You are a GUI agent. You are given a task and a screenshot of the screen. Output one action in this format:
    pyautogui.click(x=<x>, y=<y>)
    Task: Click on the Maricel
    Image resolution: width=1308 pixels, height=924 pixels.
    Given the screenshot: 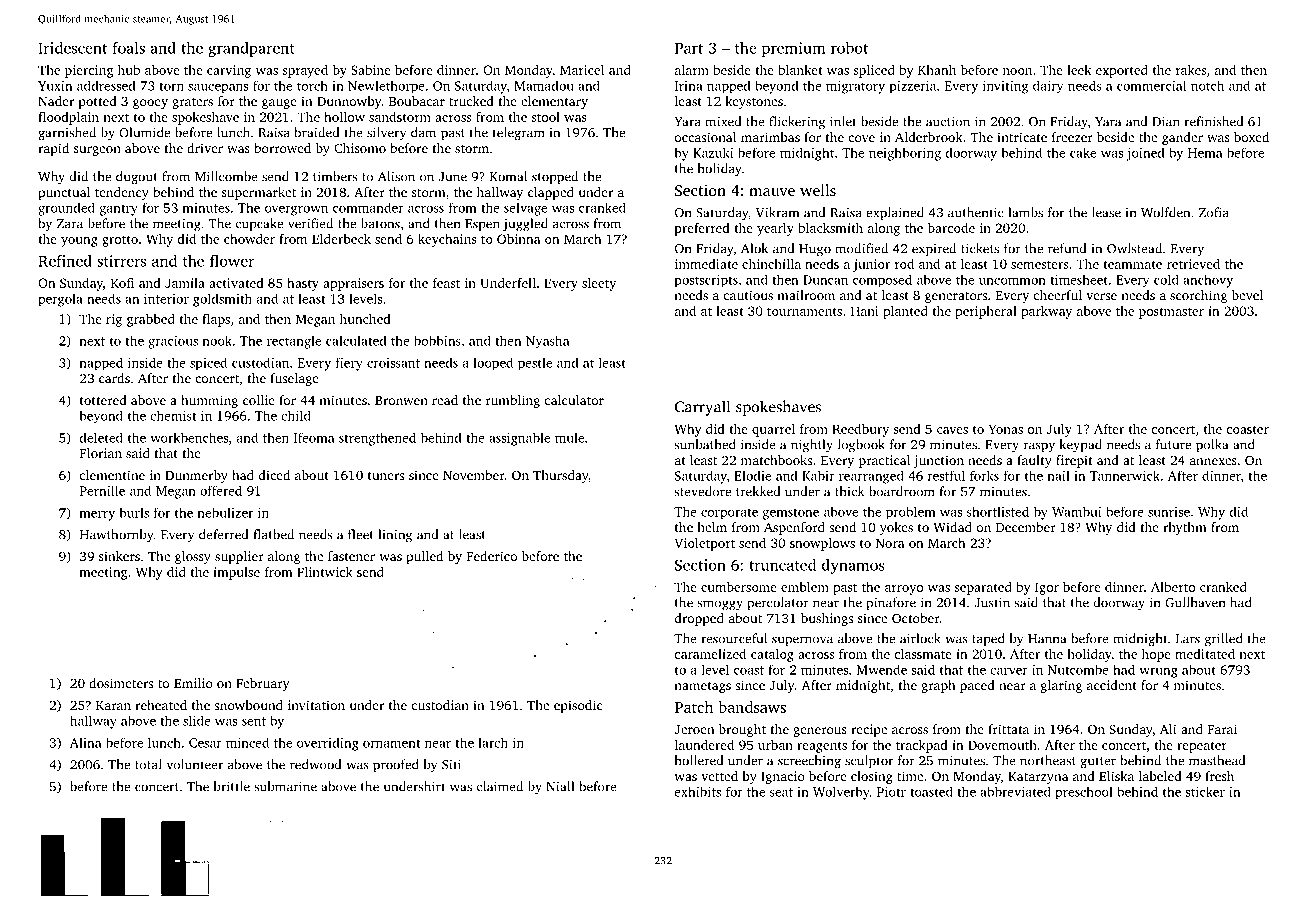 What is the action you would take?
    pyautogui.click(x=582, y=70)
